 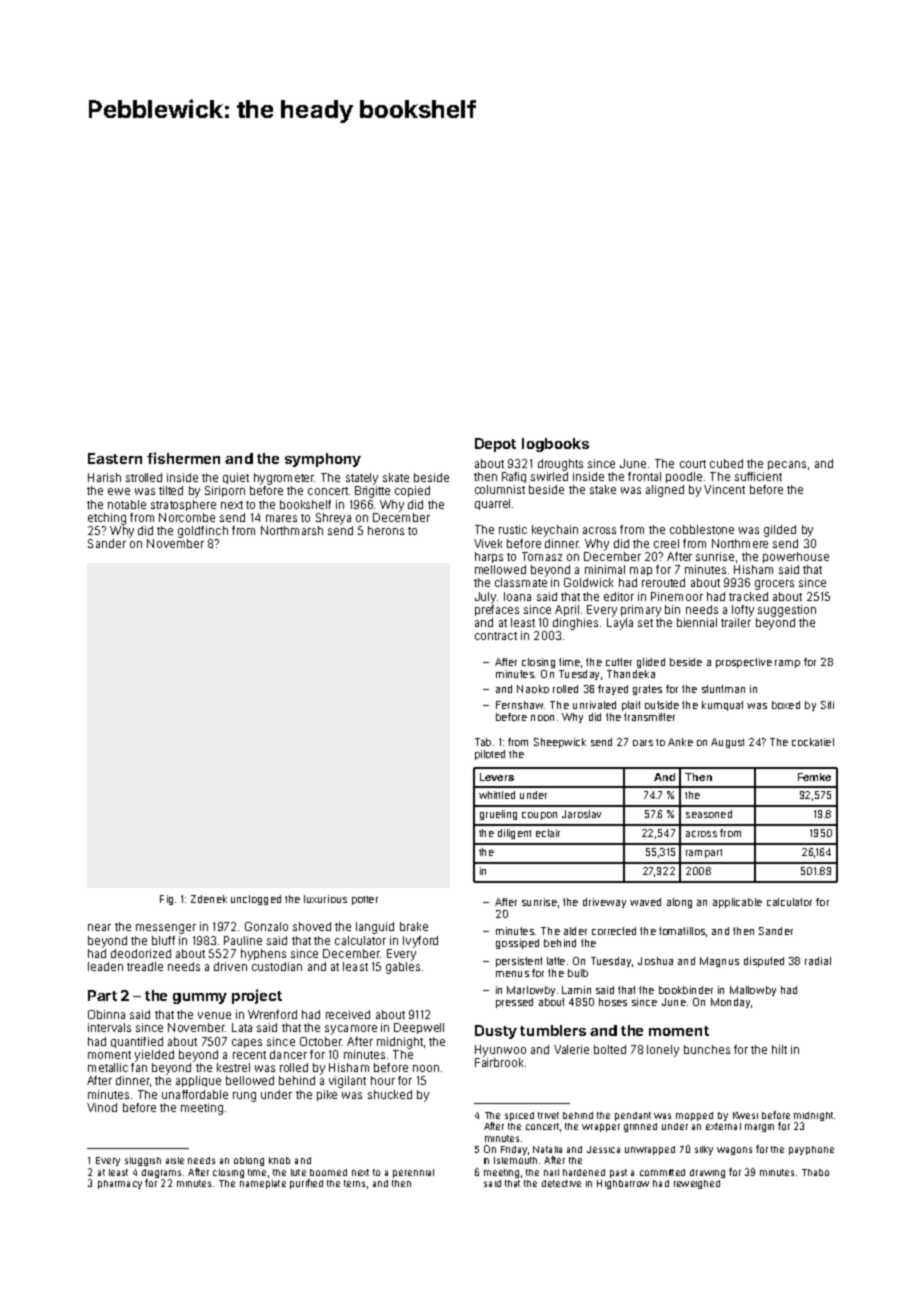 I want to click on seasoned, so click(x=709, y=814).
